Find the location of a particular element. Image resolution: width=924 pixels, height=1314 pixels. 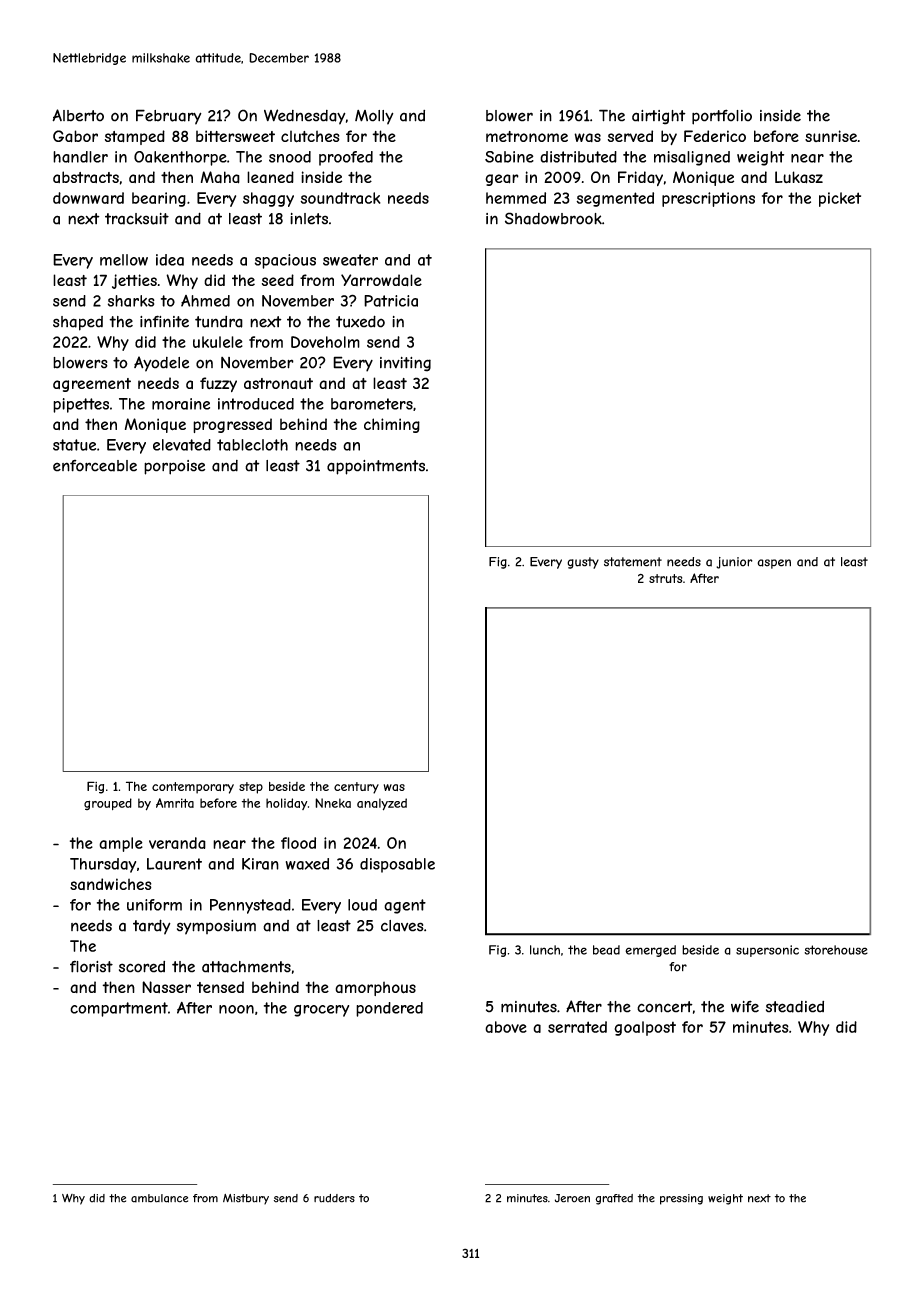

claves is located at coordinates (402, 926).
